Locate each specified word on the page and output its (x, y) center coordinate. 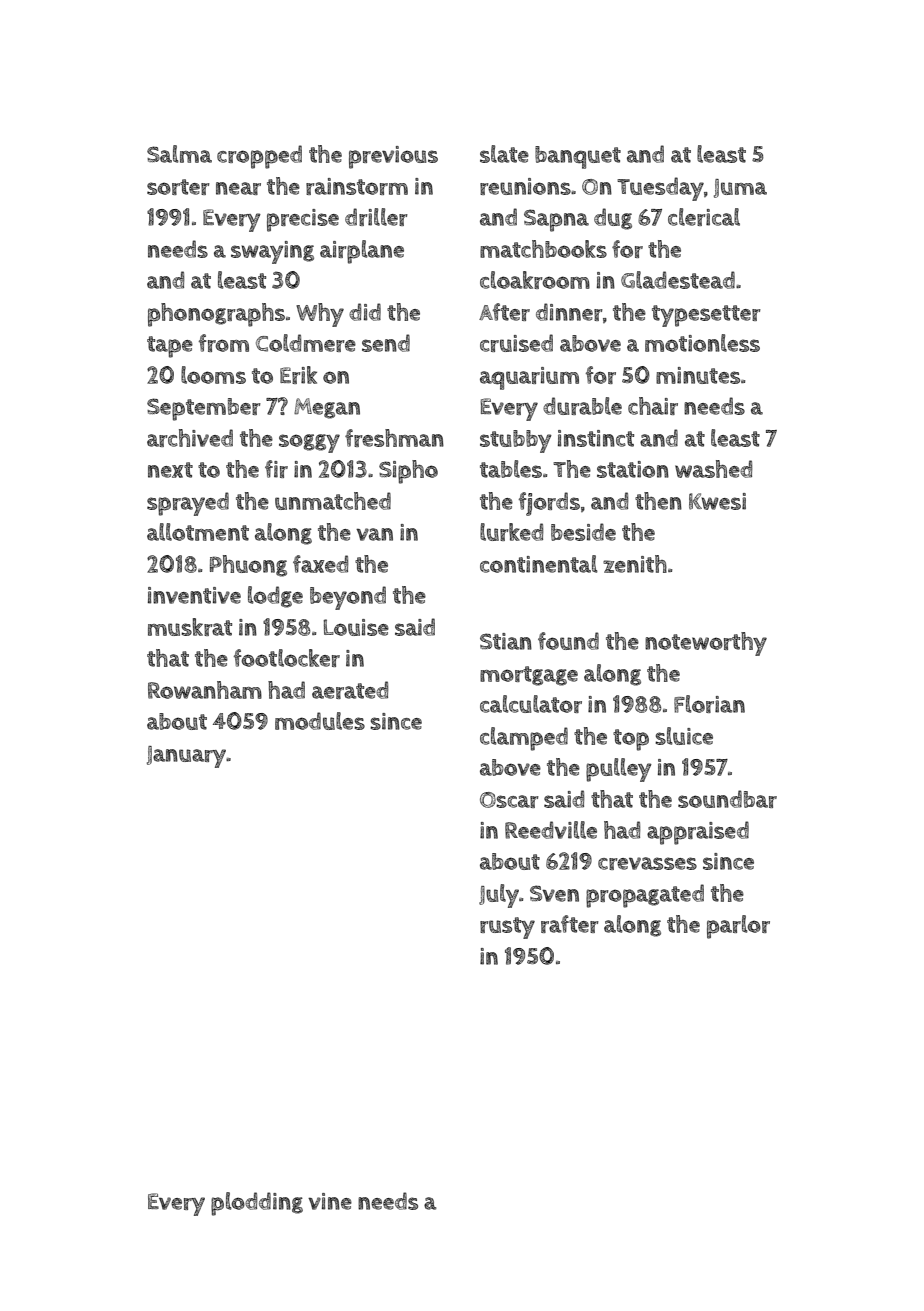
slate (504, 154)
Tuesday (660, 189)
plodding (257, 1204)
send (386, 343)
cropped (259, 157)
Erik (298, 375)
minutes (698, 375)
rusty (507, 928)
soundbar (727, 799)
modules (320, 721)
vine (330, 1201)
